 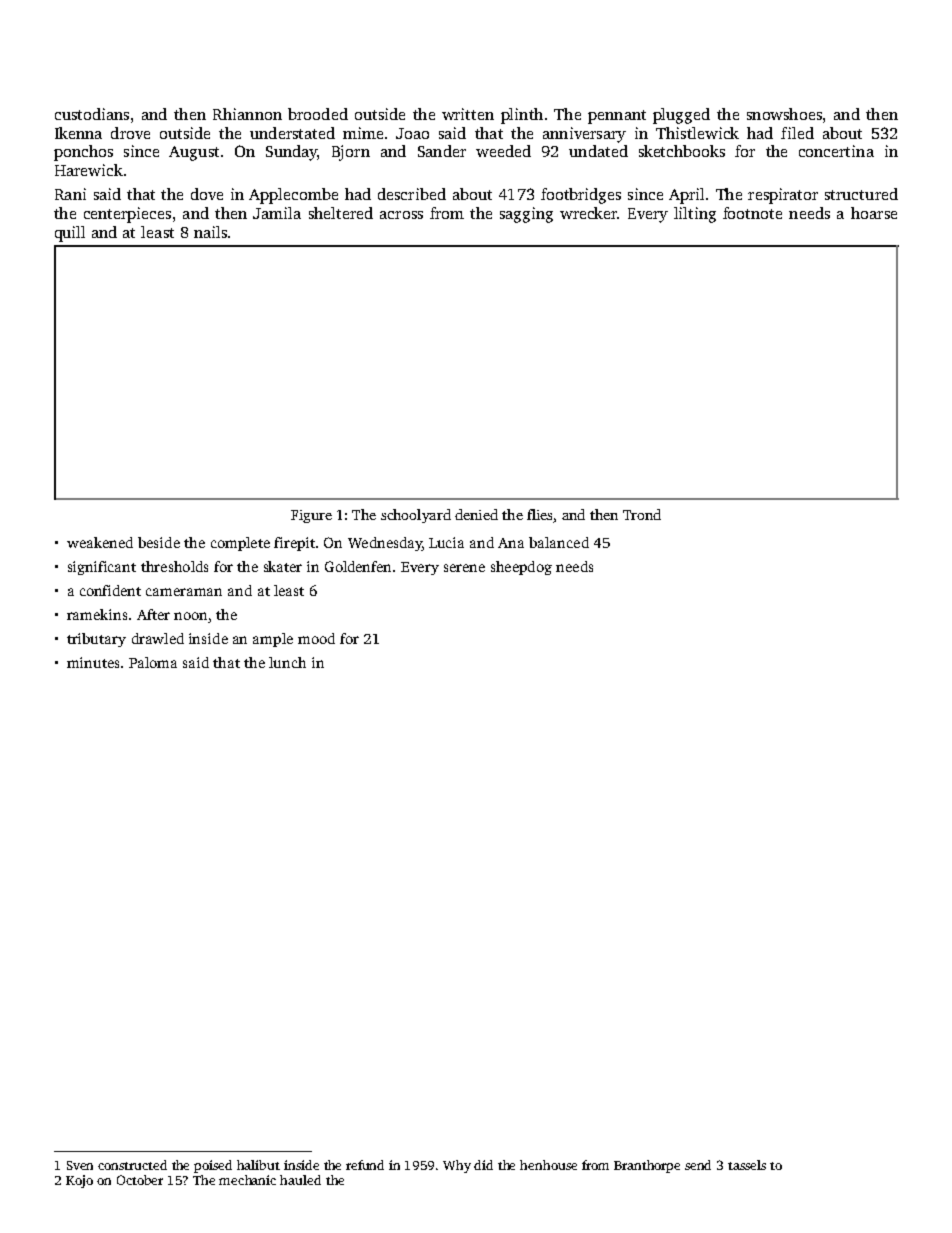 I want to click on Why, so click(x=457, y=1166).
